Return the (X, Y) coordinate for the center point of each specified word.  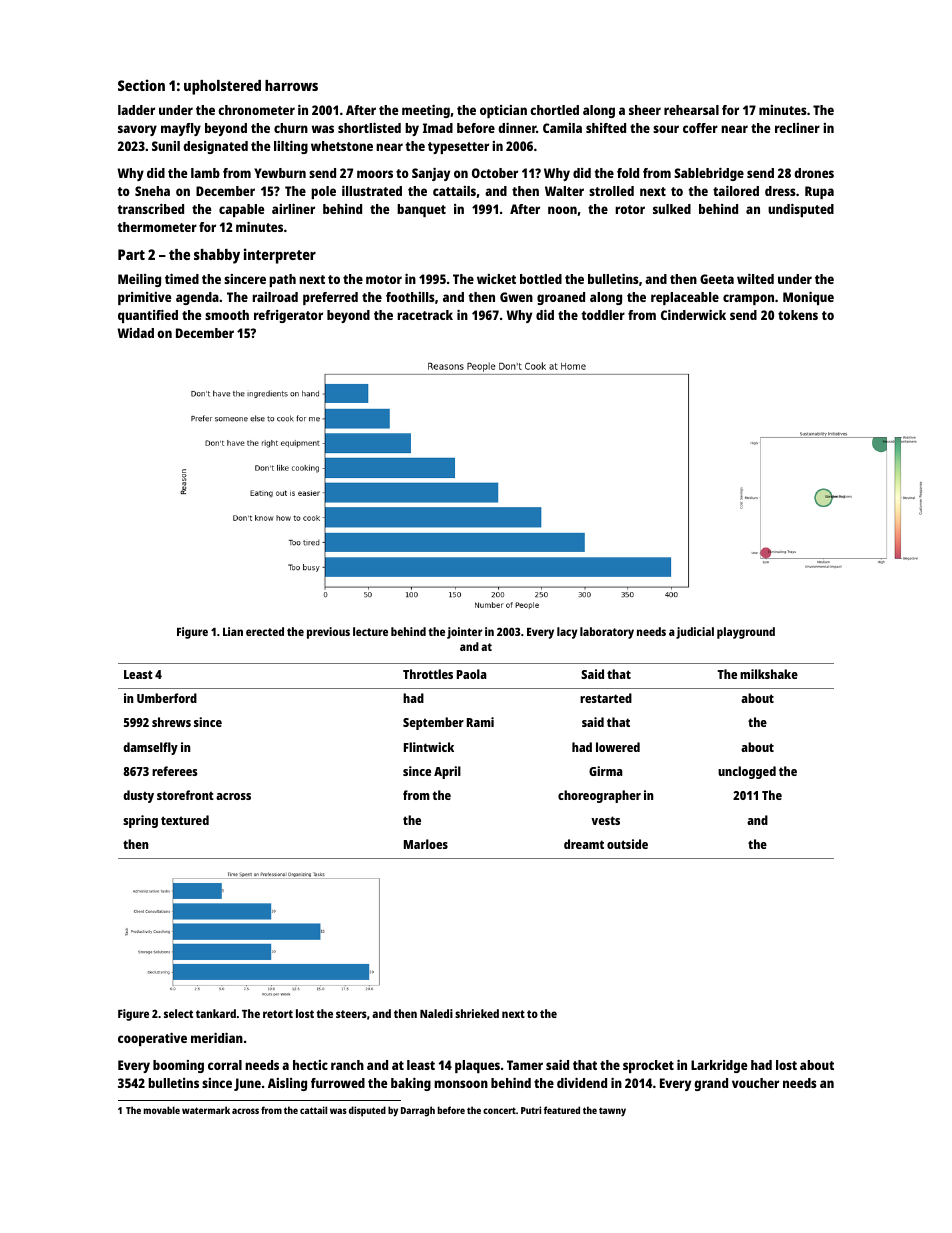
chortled (554, 110)
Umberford (167, 698)
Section (141, 85)
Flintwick (429, 747)
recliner (797, 128)
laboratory (607, 633)
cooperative (152, 1039)
